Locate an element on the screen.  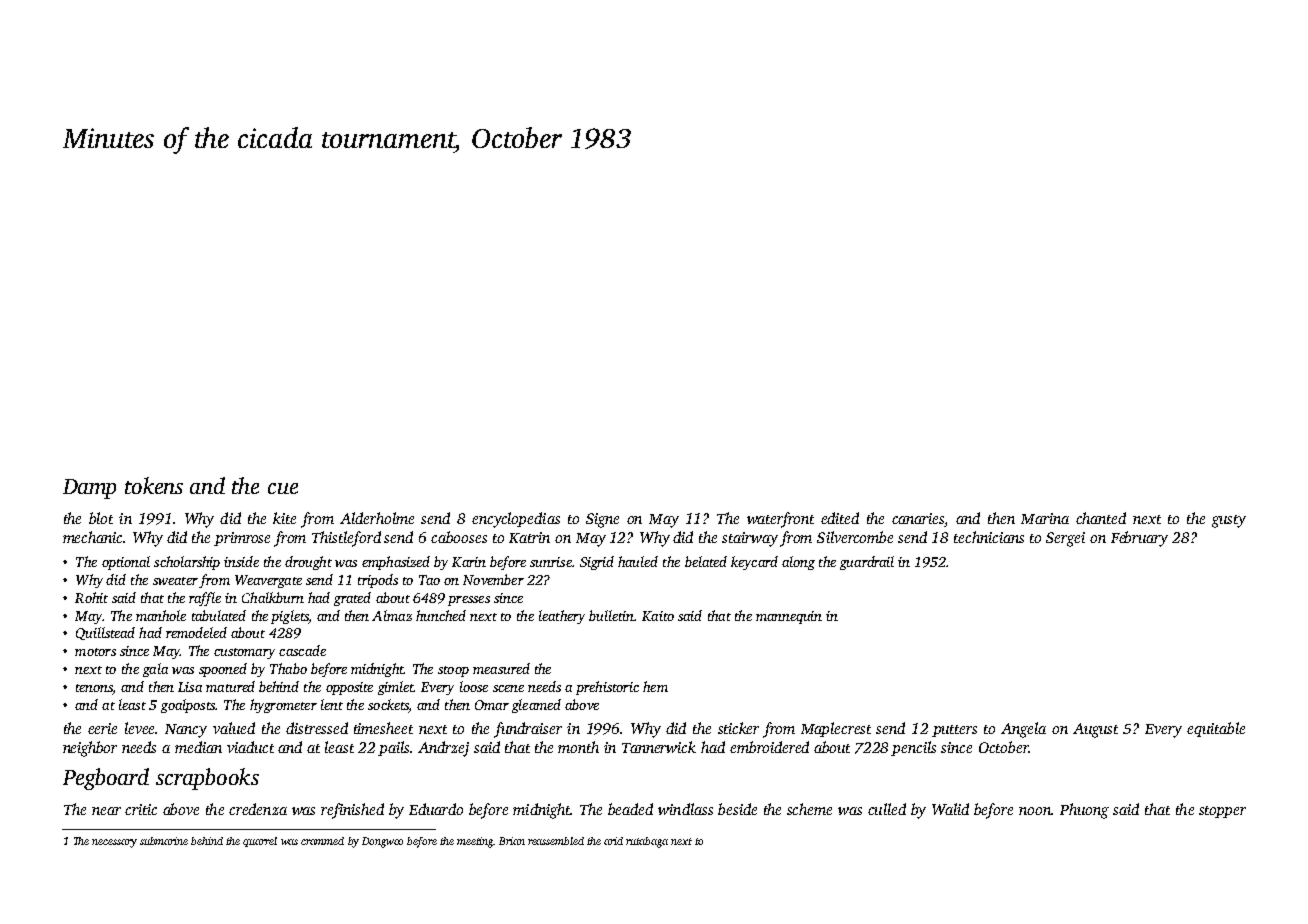
critic is located at coordinates (141, 809).
